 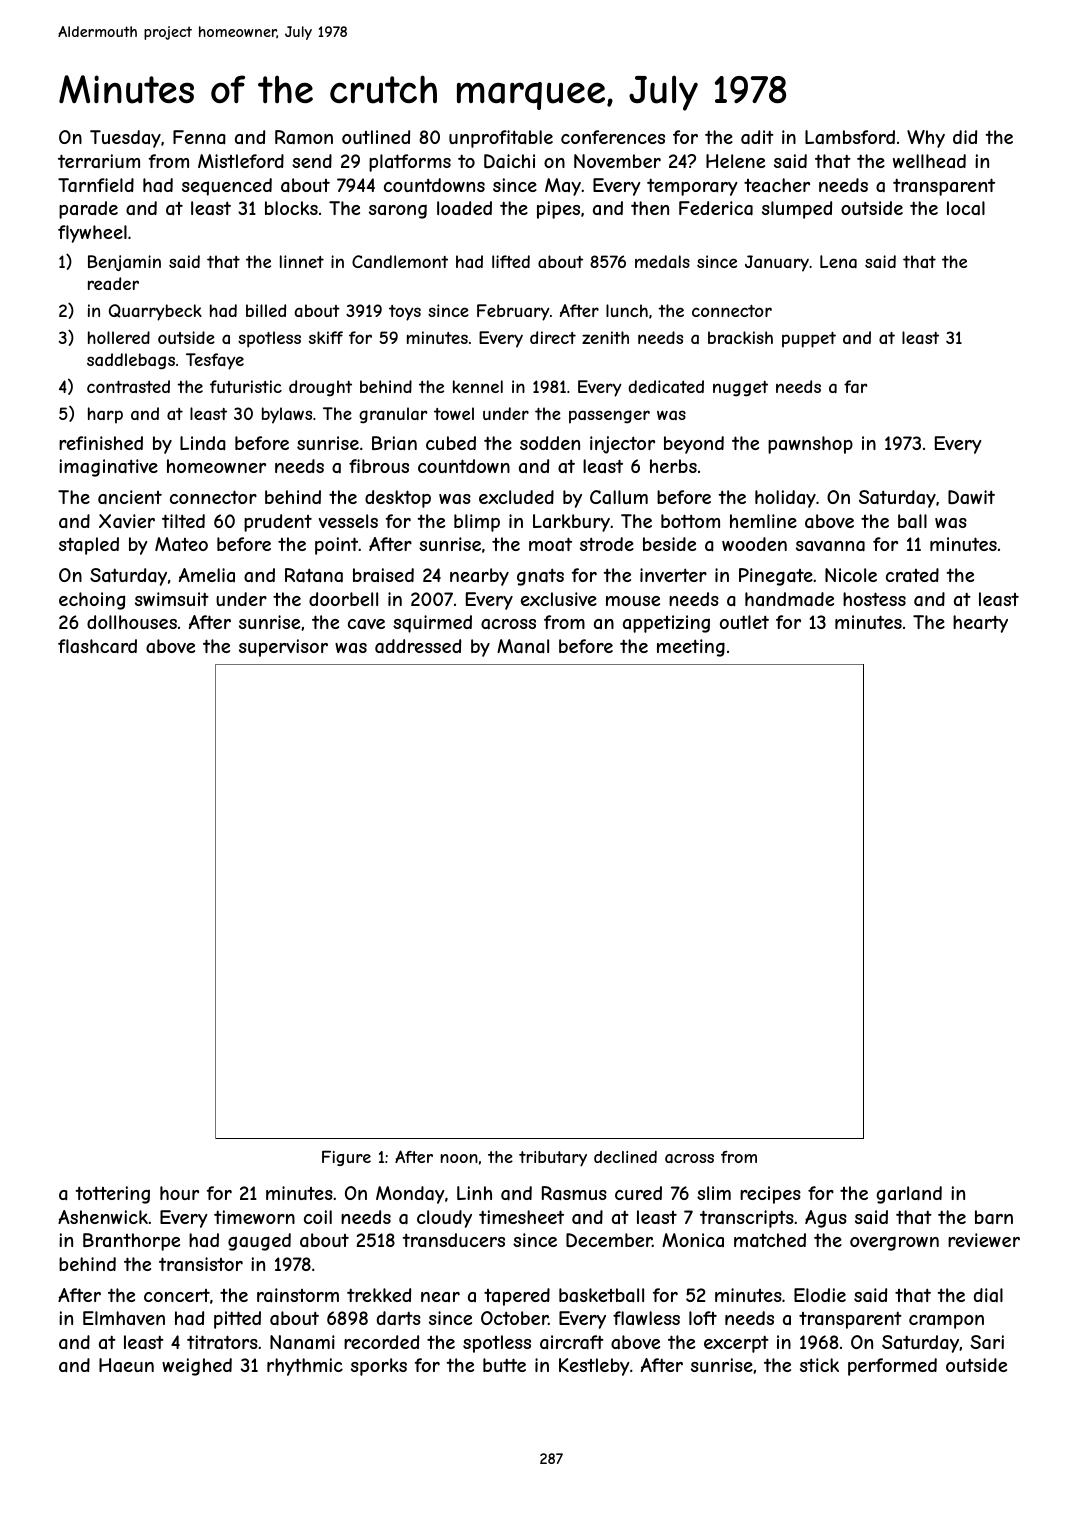 What do you see at coordinates (394, 443) in the page?
I see `Brian` at bounding box center [394, 443].
